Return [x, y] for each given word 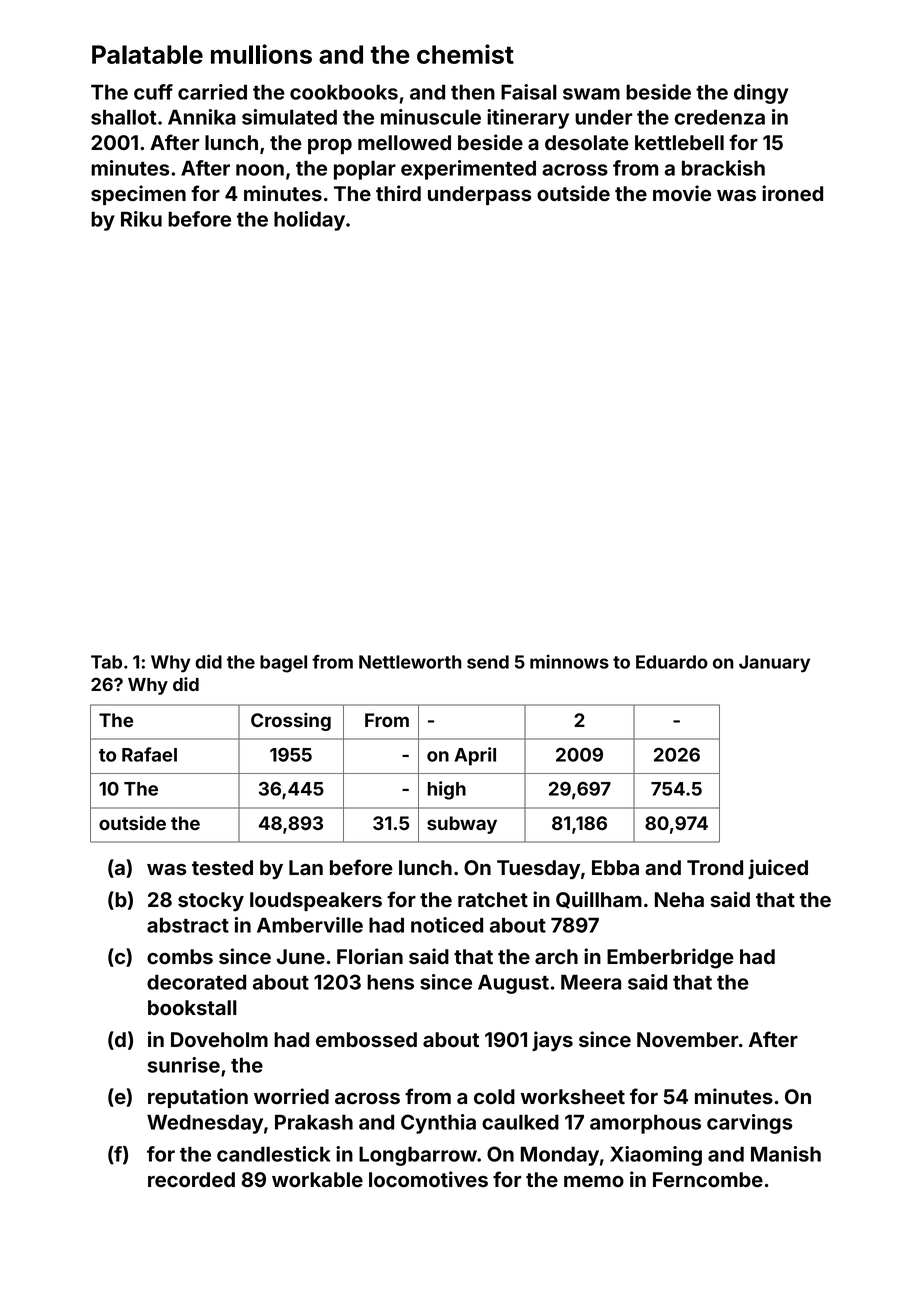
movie [682, 193]
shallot [124, 117]
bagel [283, 664]
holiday [309, 221]
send [488, 662]
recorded [191, 1180]
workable [317, 1180]
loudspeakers [316, 901]
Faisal [529, 92]
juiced [778, 869]
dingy [761, 94]
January [774, 664]
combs [180, 957]
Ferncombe [708, 1180]
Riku [141, 219]
